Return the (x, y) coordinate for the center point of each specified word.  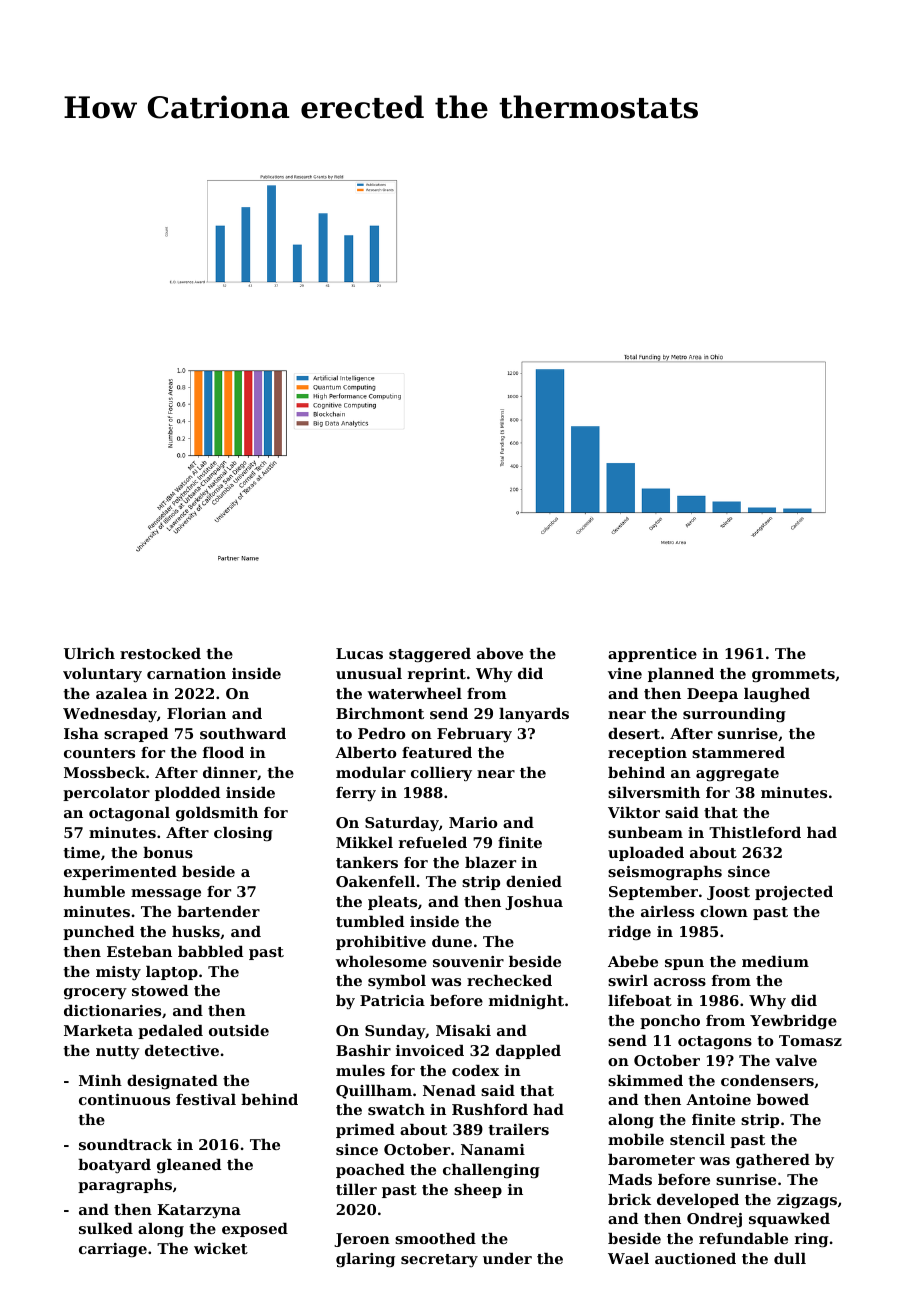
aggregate (737, 775)
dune (452, 941)
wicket (221, 1248)
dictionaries (112, 1010)
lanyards (534, 715)
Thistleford (755, 832)
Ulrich (89, 653)
